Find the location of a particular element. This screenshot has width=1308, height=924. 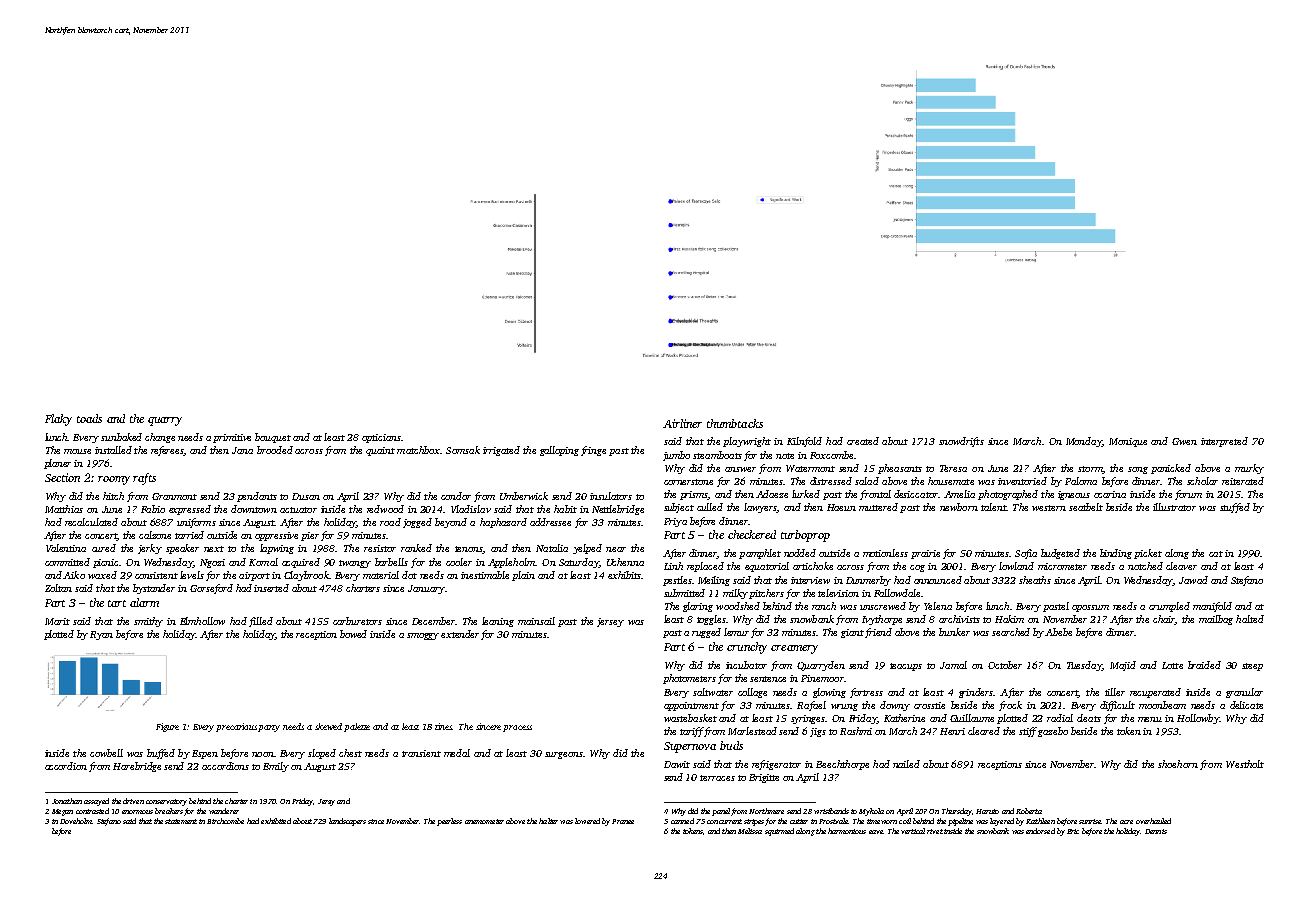

Eric is located at coordinates (1073, 831).
